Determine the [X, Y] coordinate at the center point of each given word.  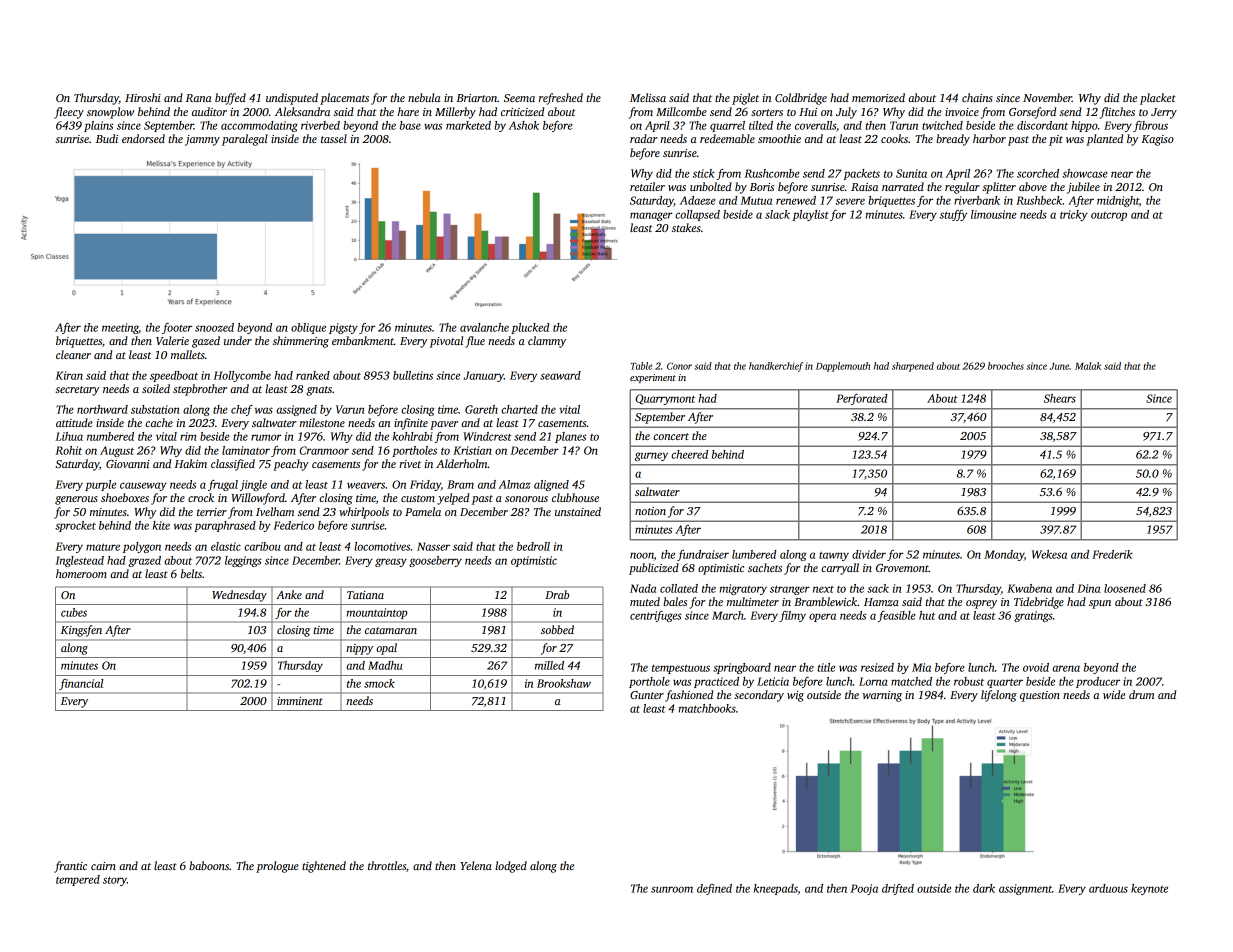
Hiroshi [143, 97]
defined [714, 889]
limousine [994, 214]
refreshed [561, 99]
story [115, 881]
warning [882, 696]
